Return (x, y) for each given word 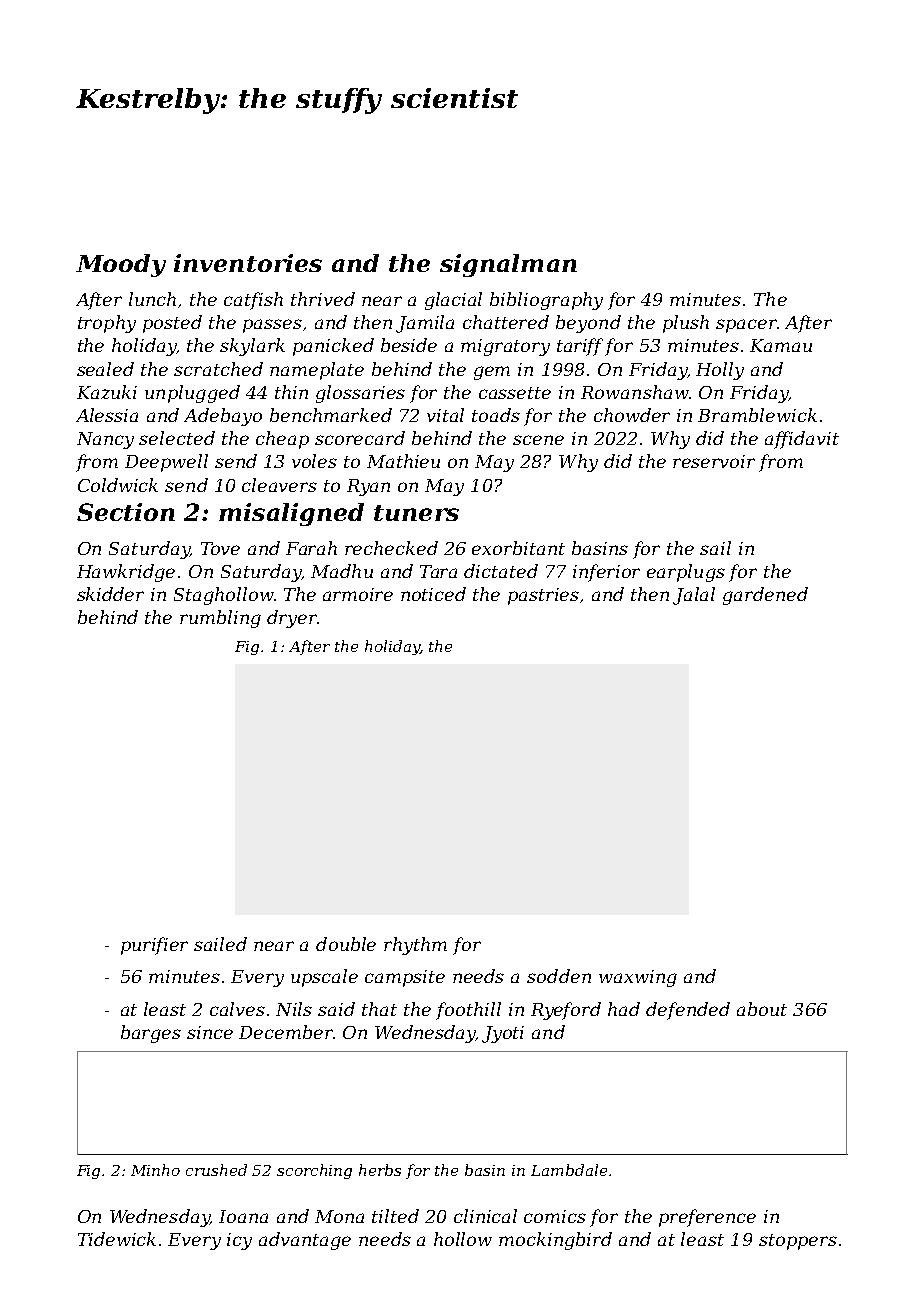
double (346, 944)
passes (272, 326)
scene (538, 440)
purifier (154, 946)
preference (707, 1218)
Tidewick (117, 1239)
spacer (746, 326)
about (762, 1009)
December (286, 1032)
